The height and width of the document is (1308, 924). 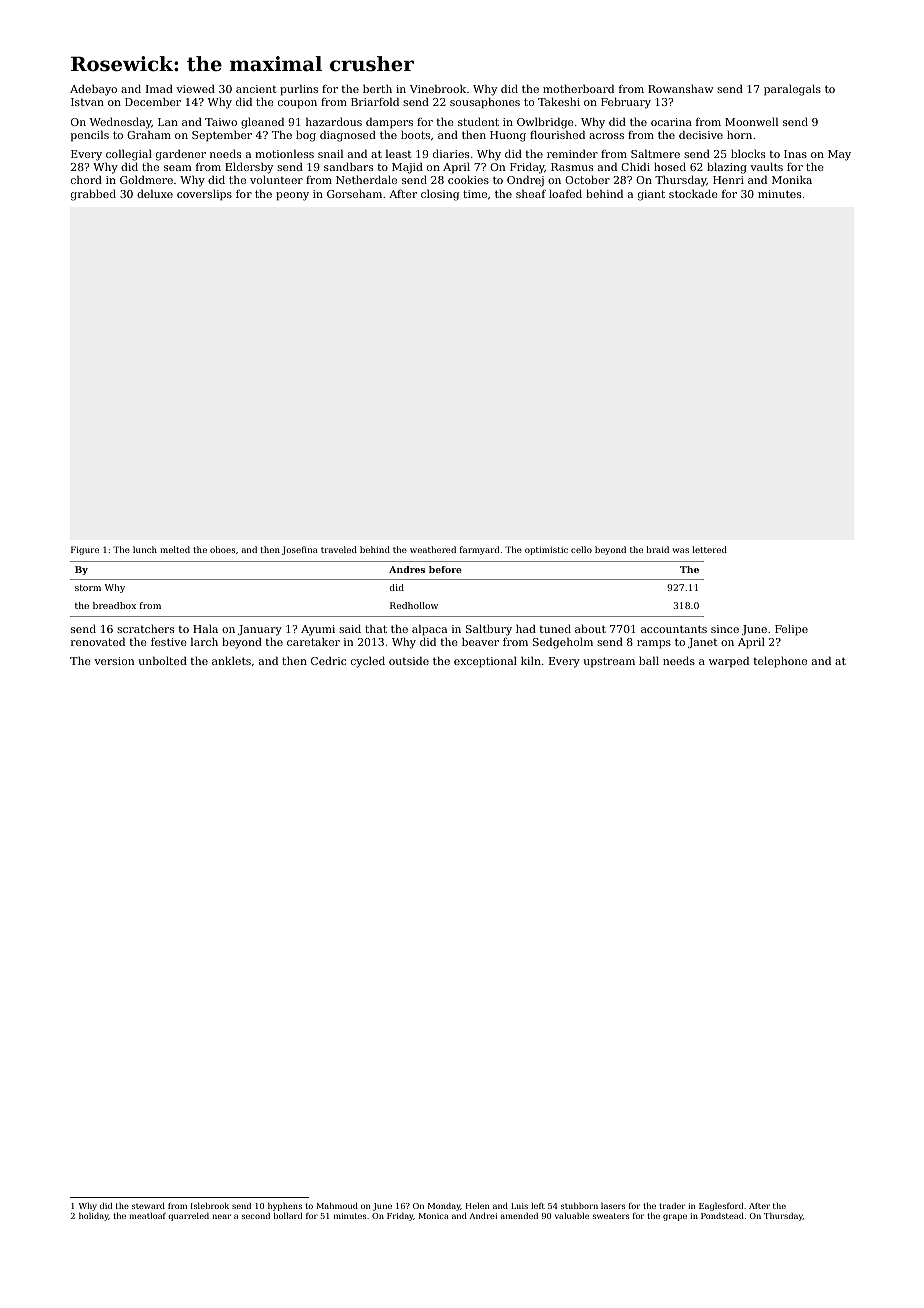 I want to click on cello, so click(x=581, y=549).
